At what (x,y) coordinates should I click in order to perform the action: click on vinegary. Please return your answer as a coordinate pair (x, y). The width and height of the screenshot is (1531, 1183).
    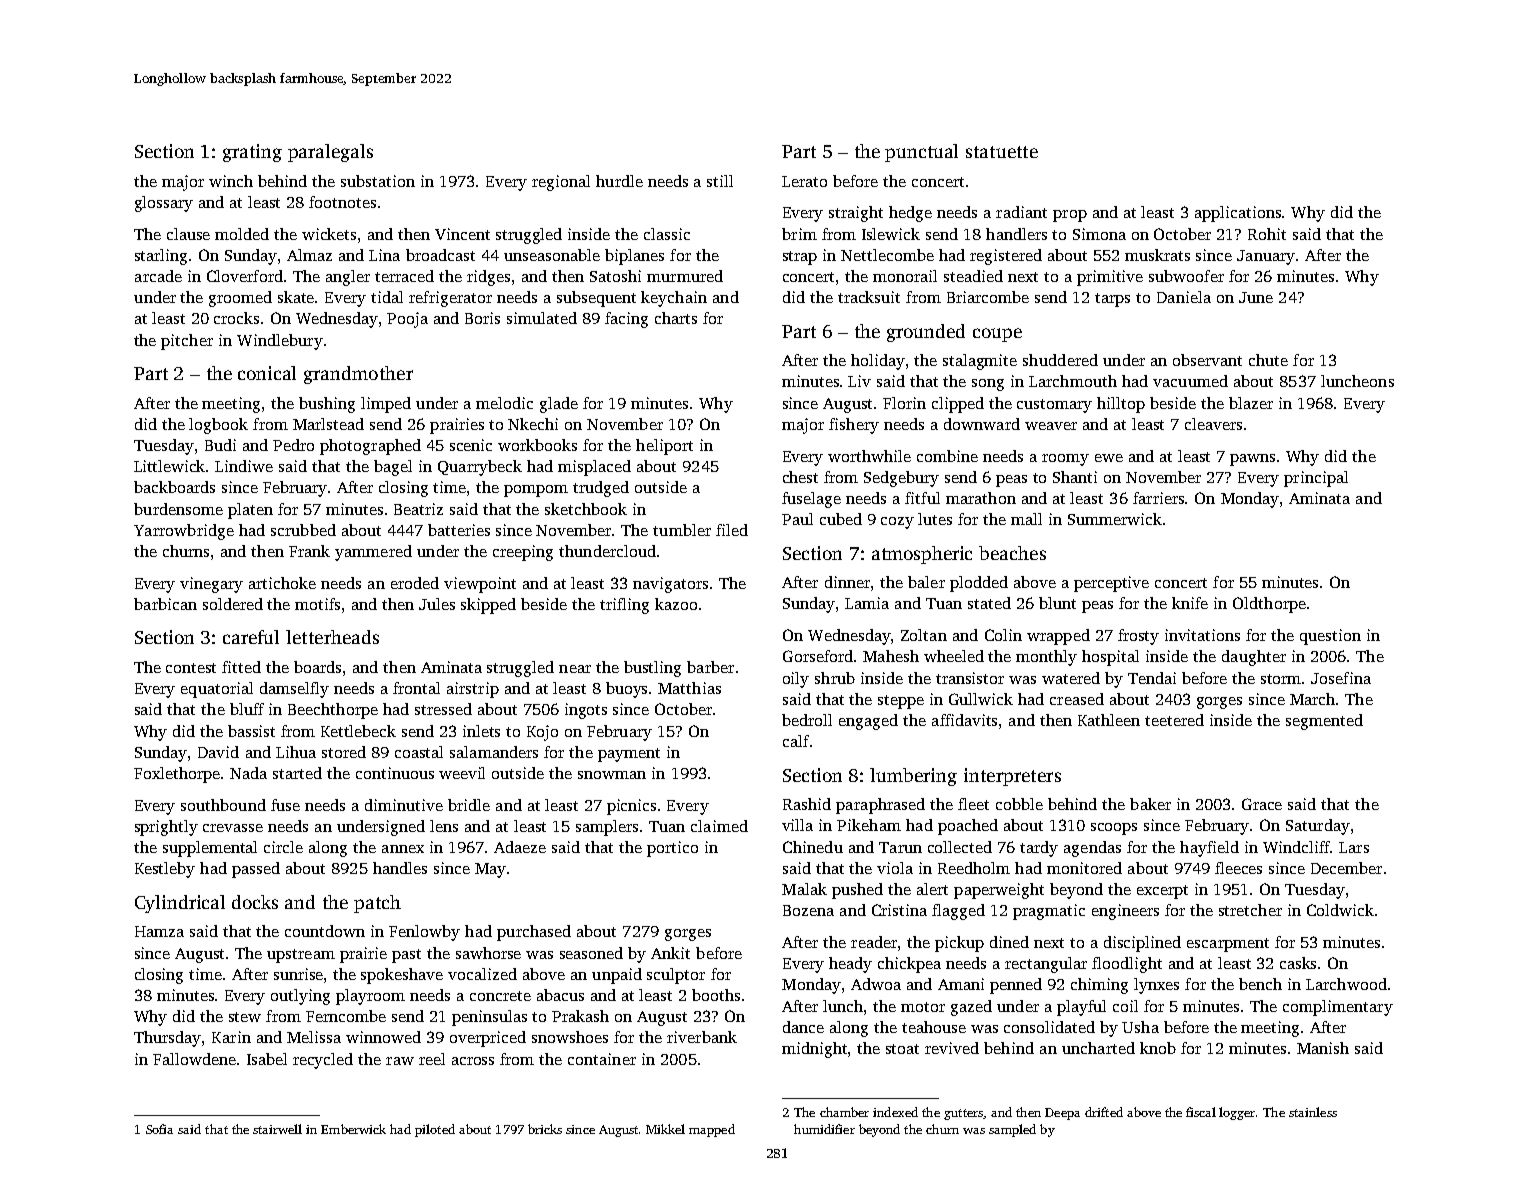
    Looking at the image, I should click on (211, 585).
